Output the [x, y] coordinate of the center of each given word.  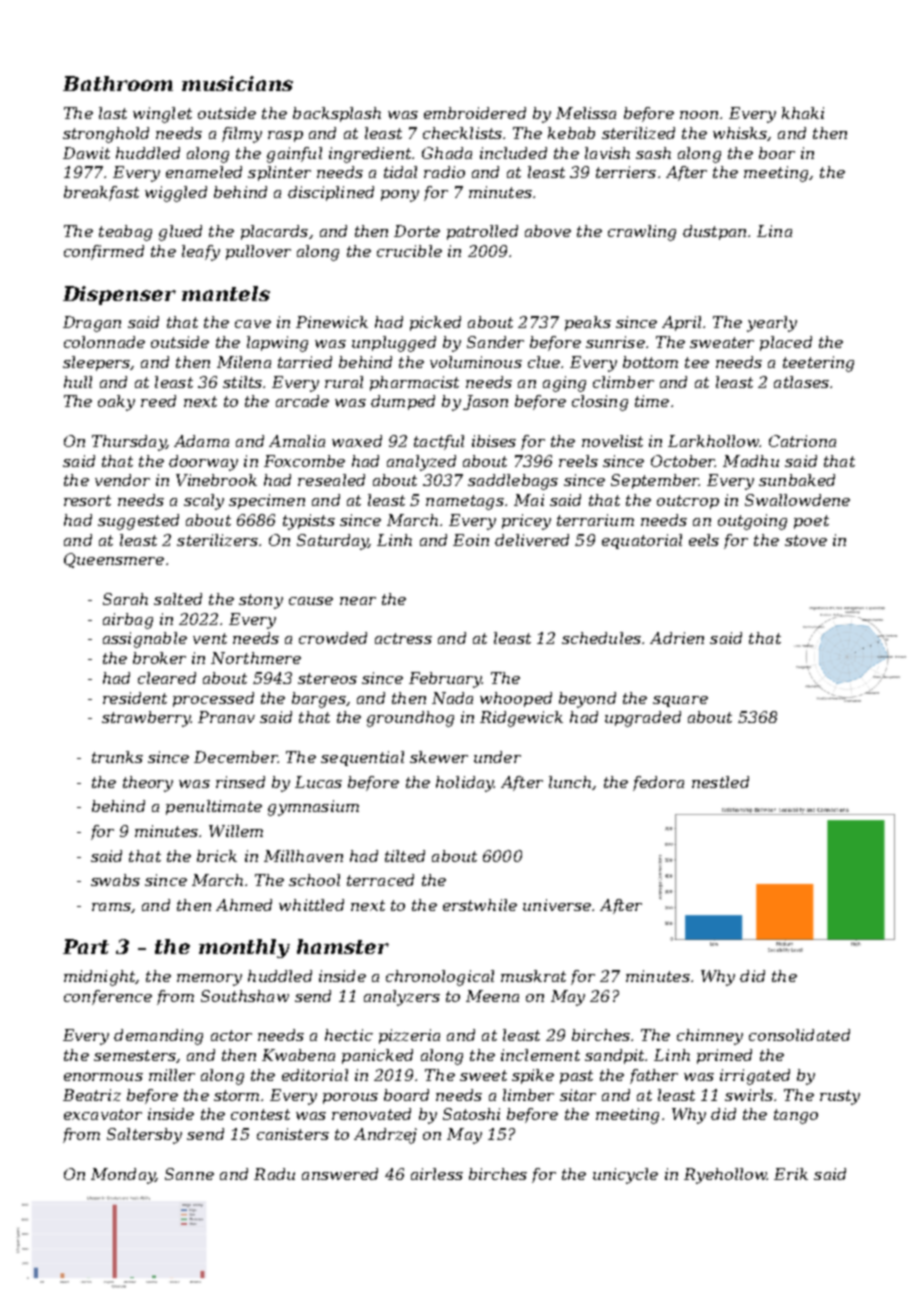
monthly [244, 948]
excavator [103, 1114]
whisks [740, 133]
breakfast [101, 193]
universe [557, 905]
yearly [772, 324]
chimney [710, 1037]
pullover [258, 252]
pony [400, 196]
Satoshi [471, 1114]
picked [435, 323]
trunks [117, 757]
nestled [720, 782]
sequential [362, 758]
